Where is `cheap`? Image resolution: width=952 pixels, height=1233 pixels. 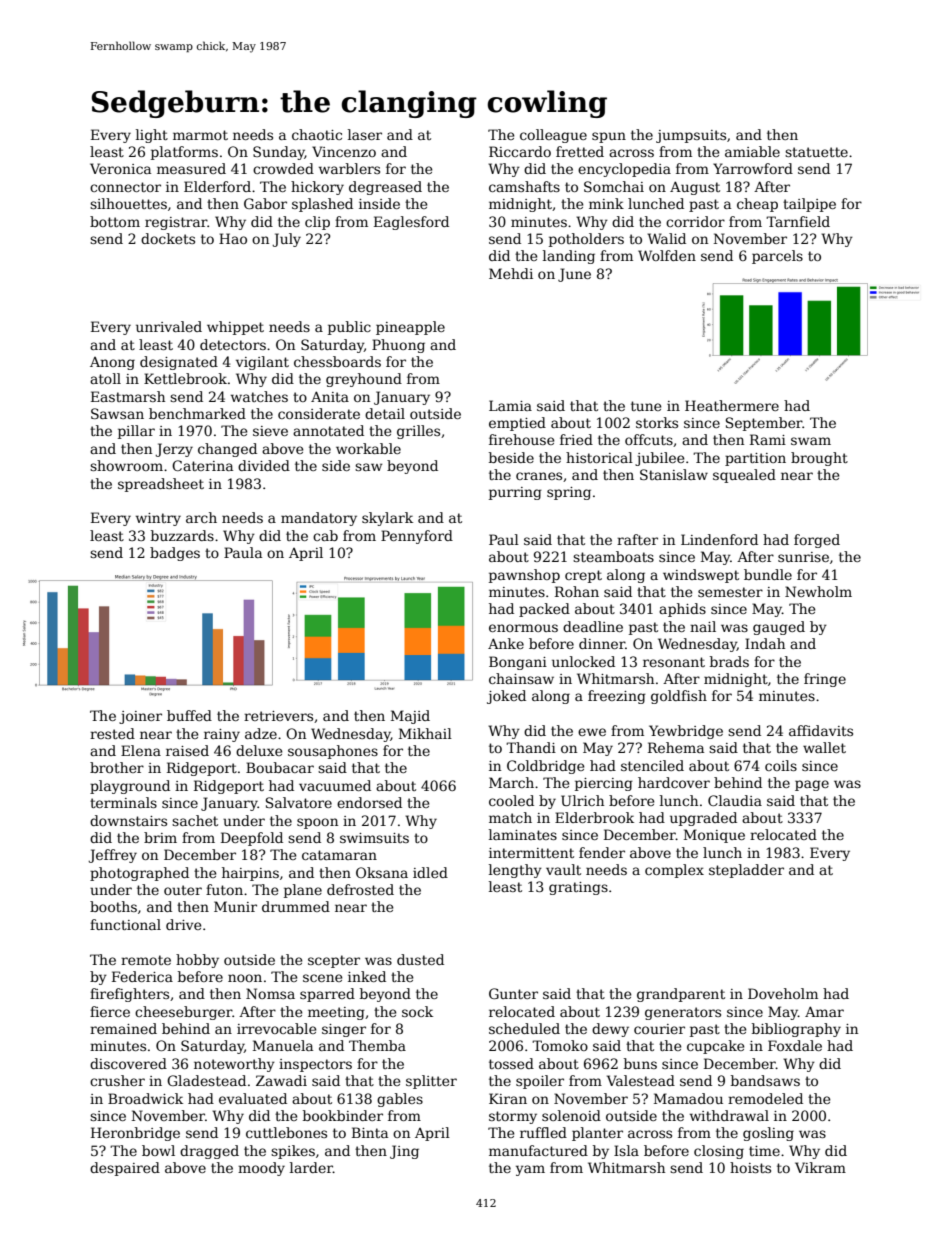
cheap is located at coordinates (757, 205).
